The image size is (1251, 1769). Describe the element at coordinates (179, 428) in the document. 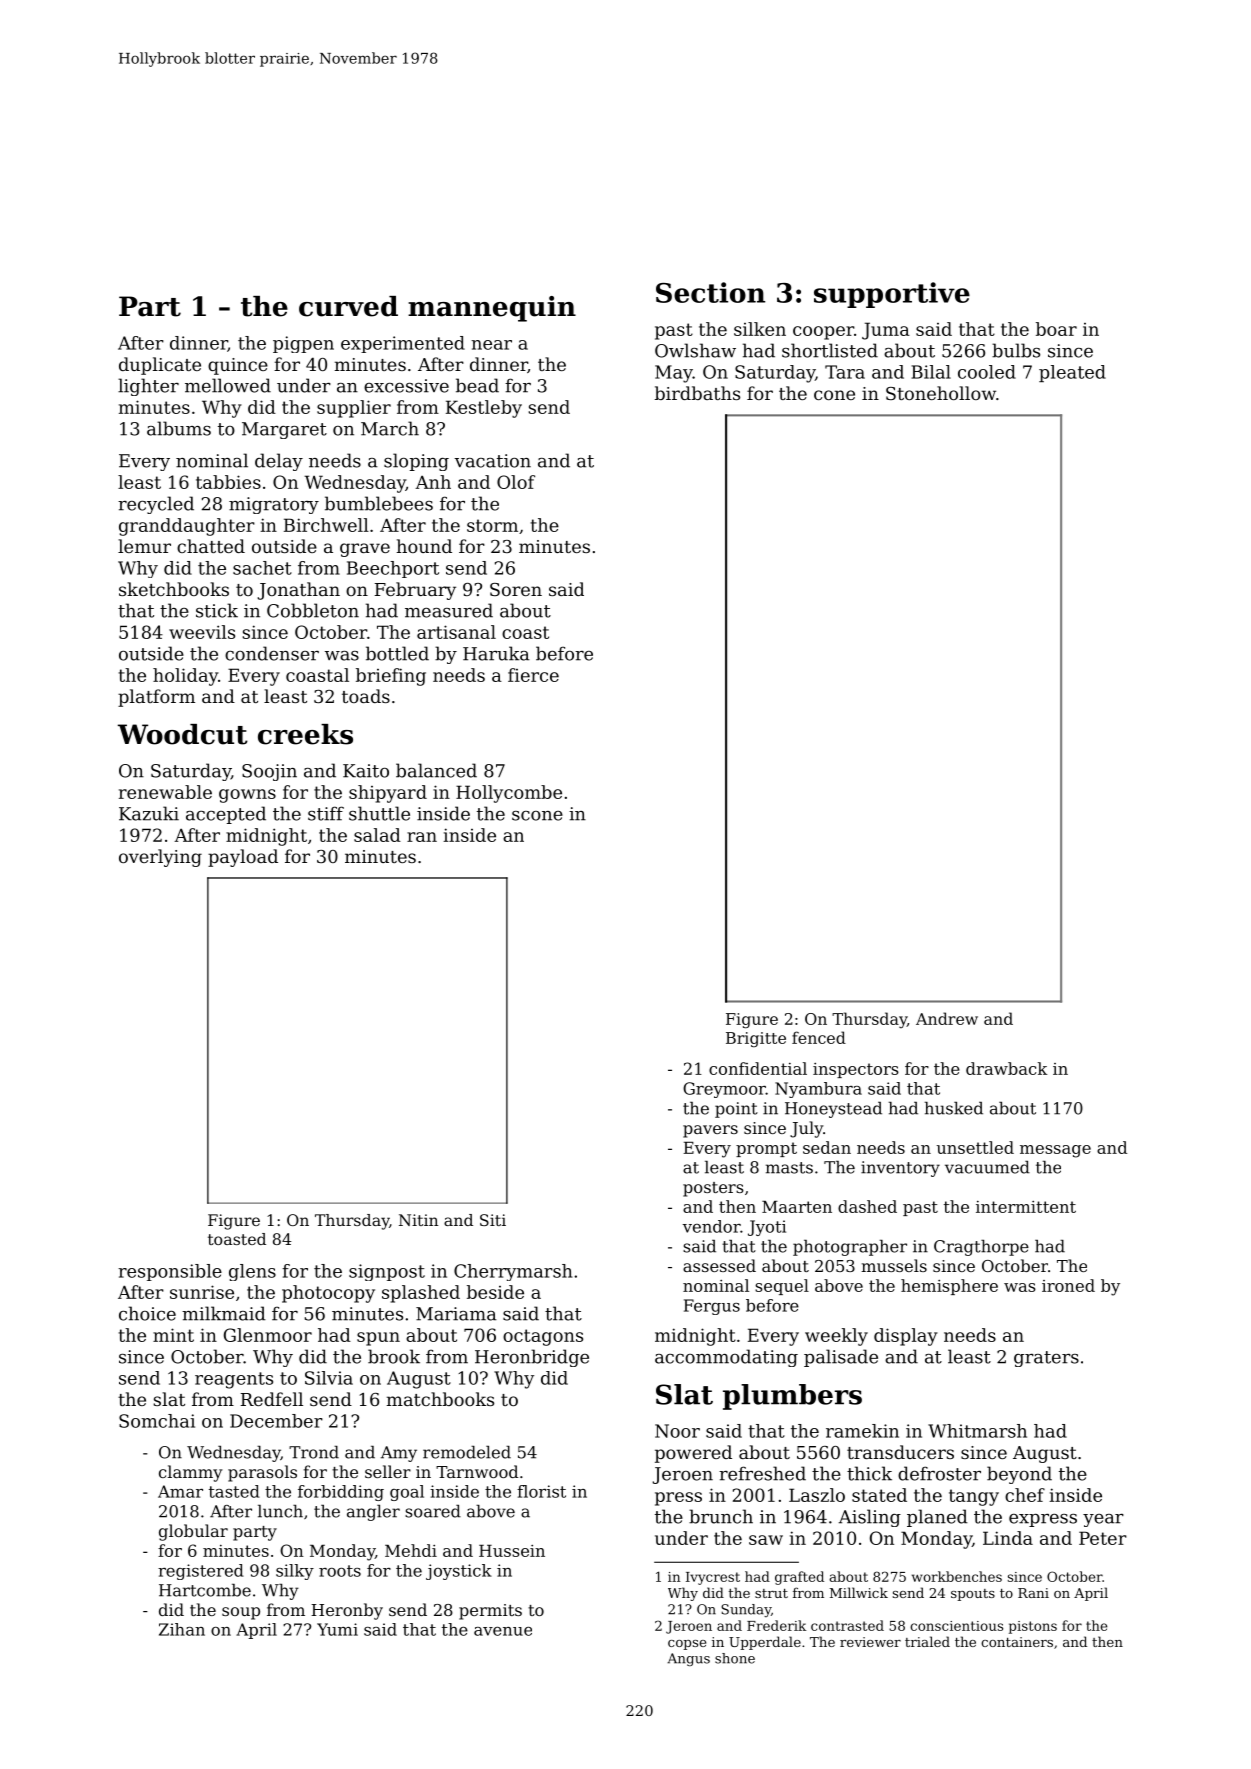

I see `albums` at that location.
